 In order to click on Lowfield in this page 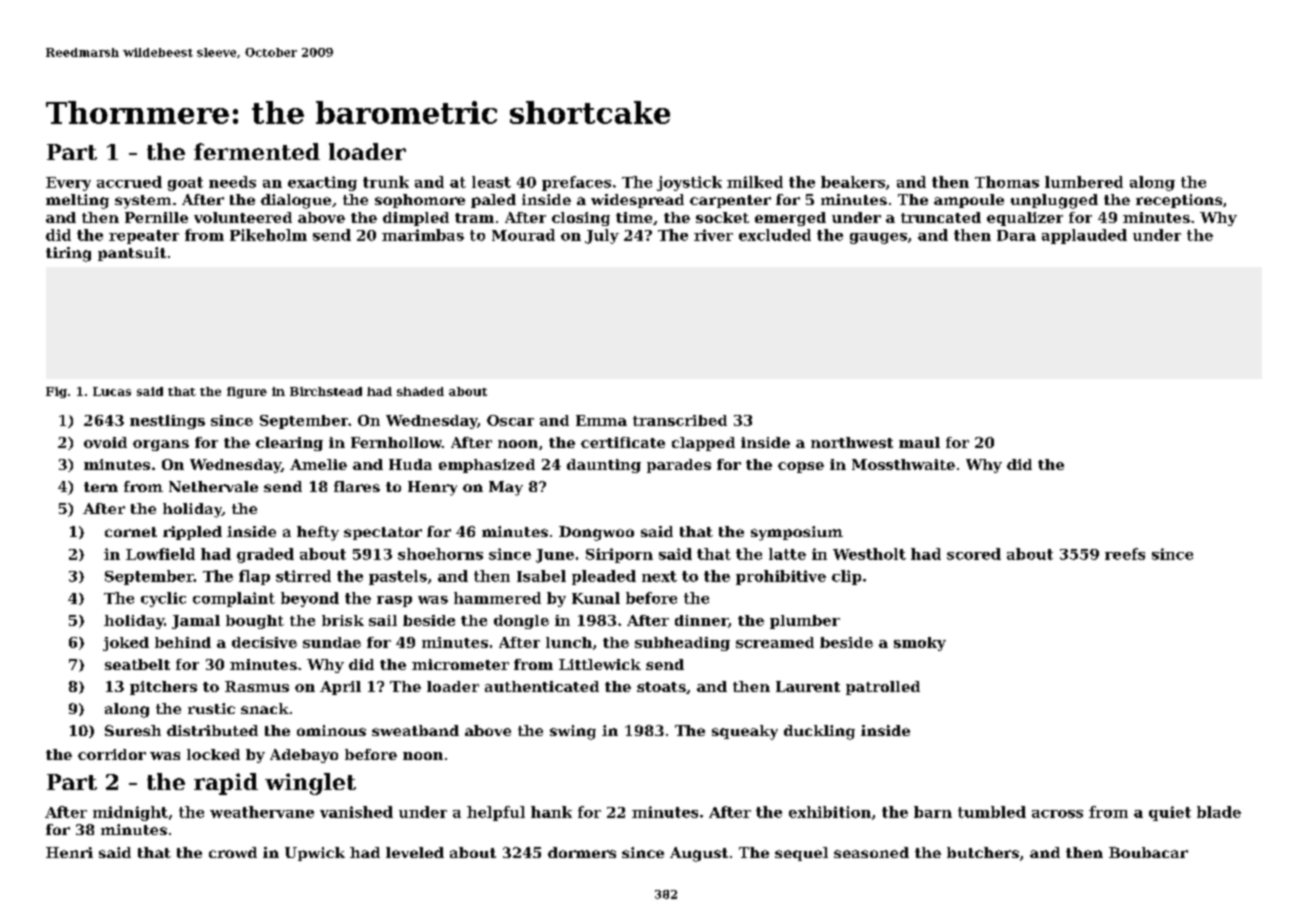, I will do `click(160, 554)`.
